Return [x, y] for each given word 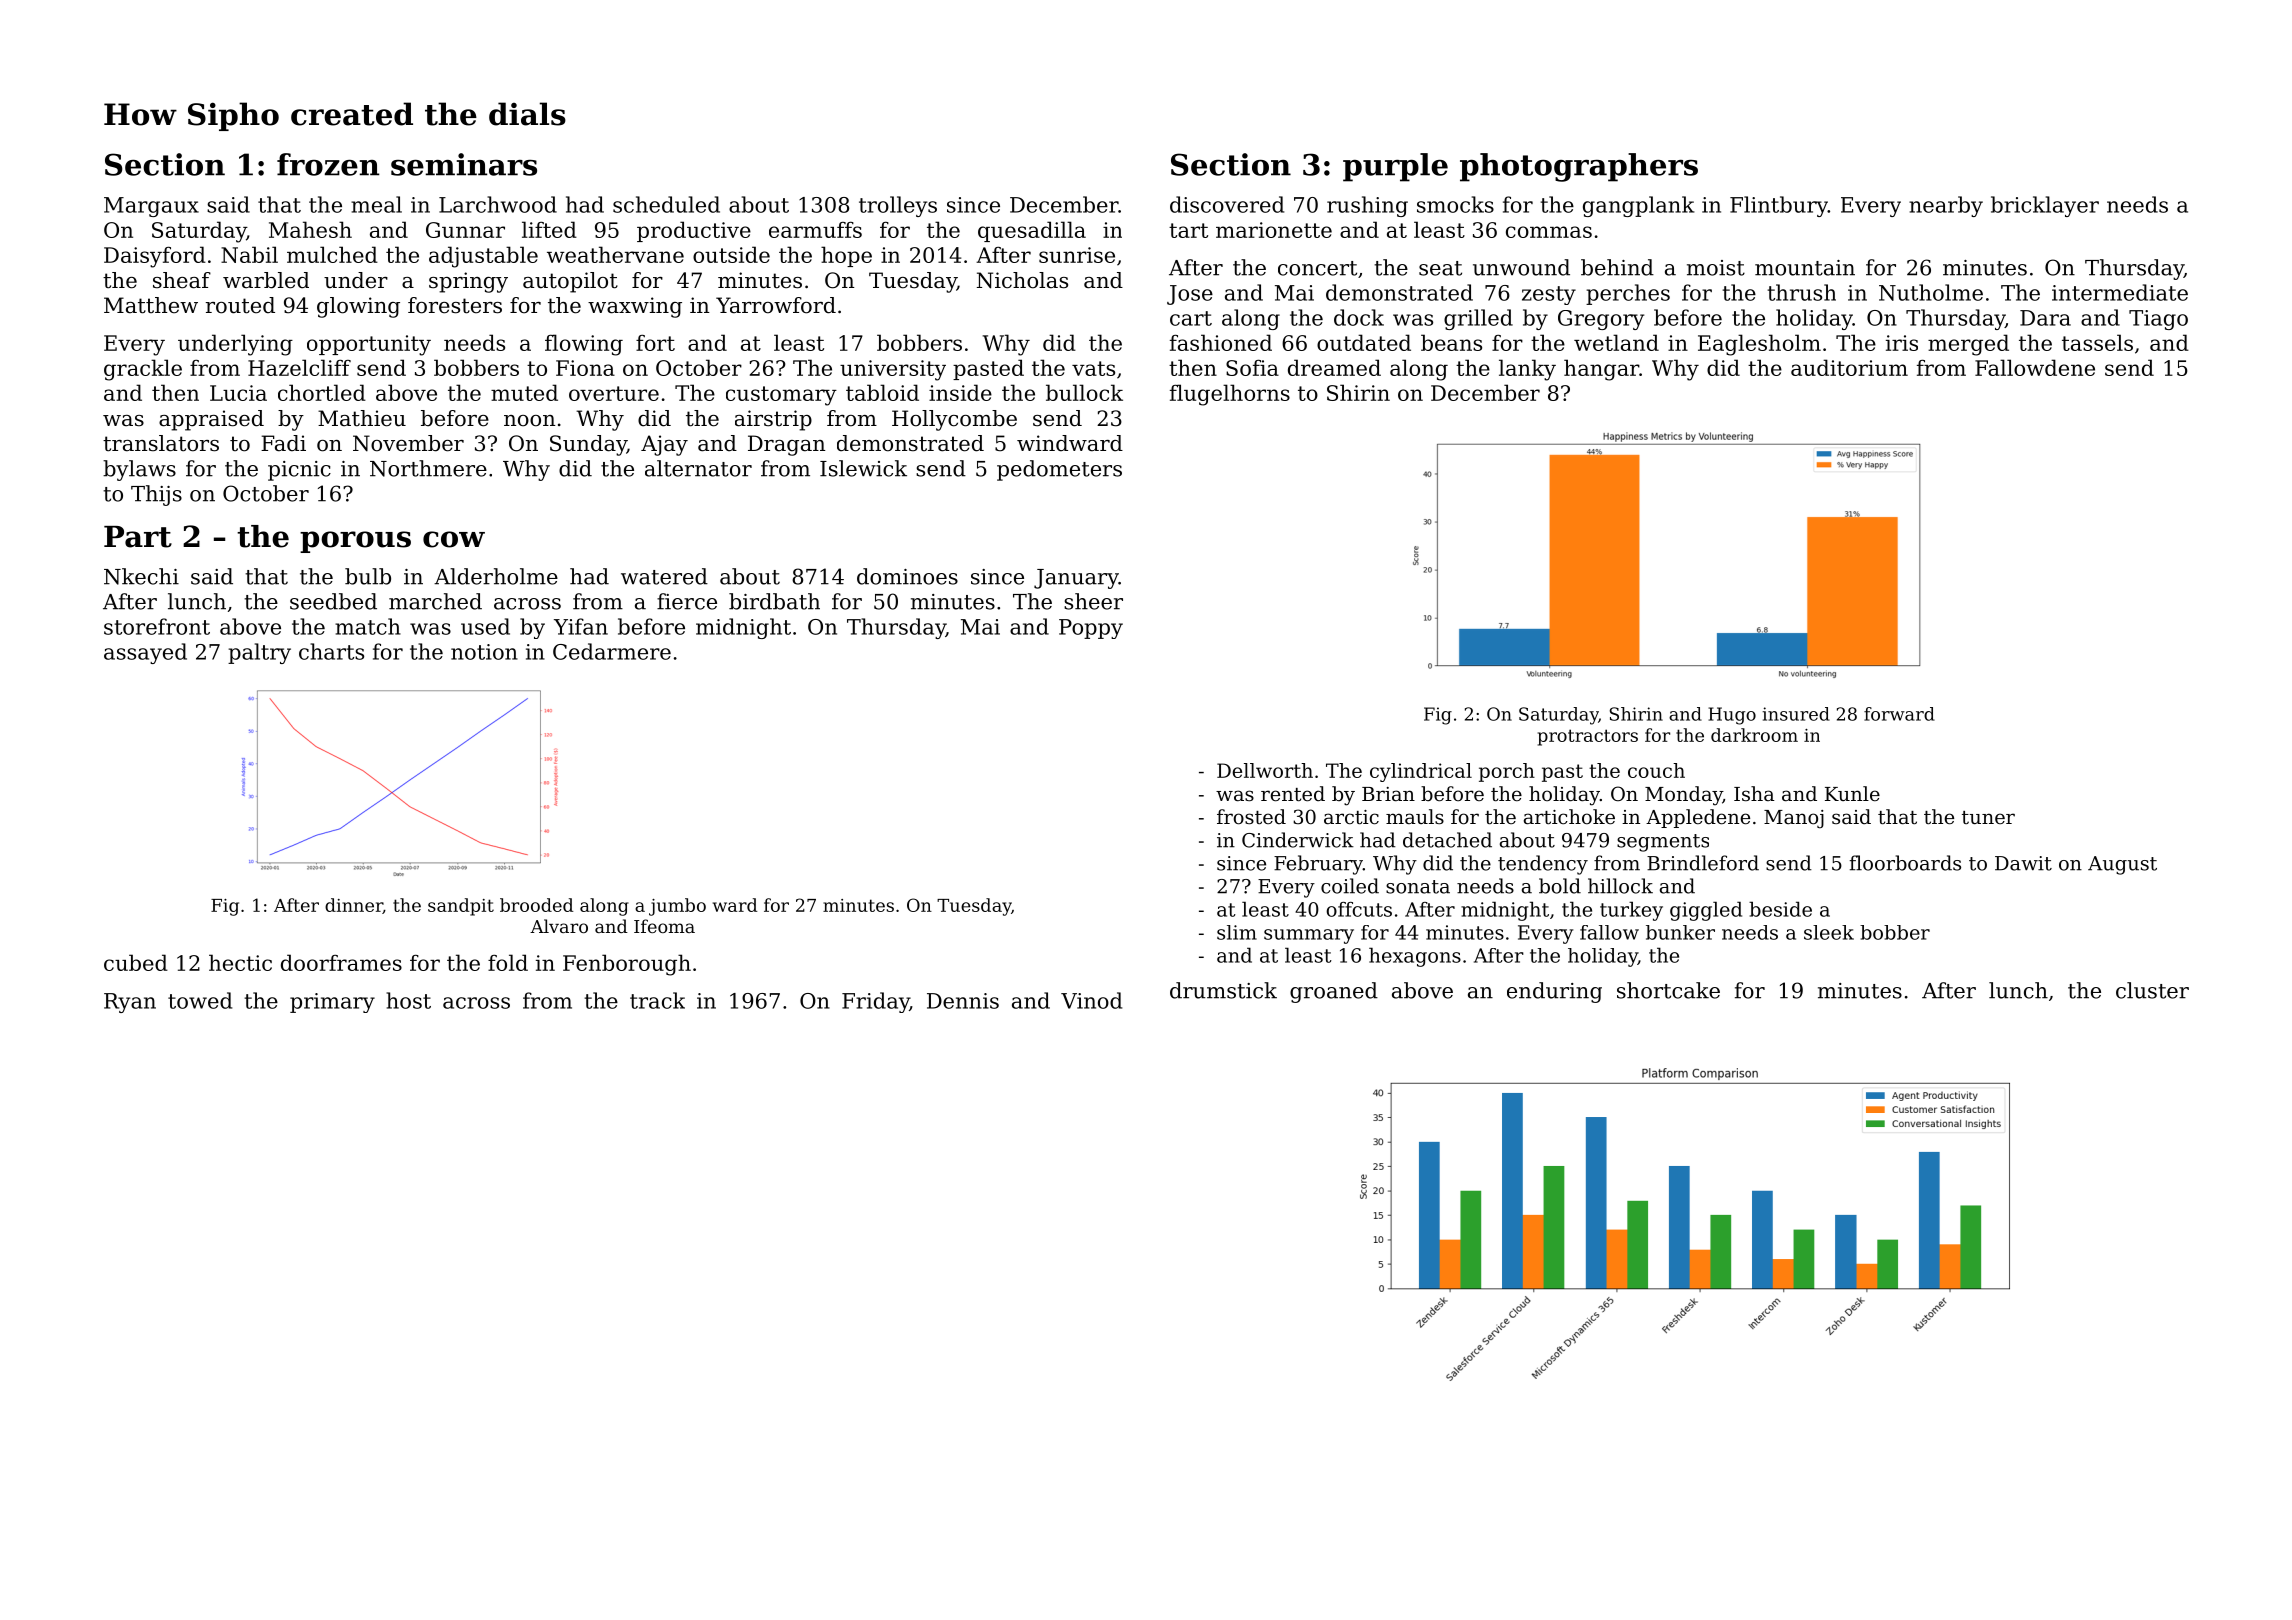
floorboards [1905, 863]
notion [484, 652]
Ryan [130, 1003]
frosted [1251, 817]
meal [376, 204]
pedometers [1059, 470]
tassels [2097, 342]
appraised [211, 420]
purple [1395, 167]
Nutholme [1931, 292]
